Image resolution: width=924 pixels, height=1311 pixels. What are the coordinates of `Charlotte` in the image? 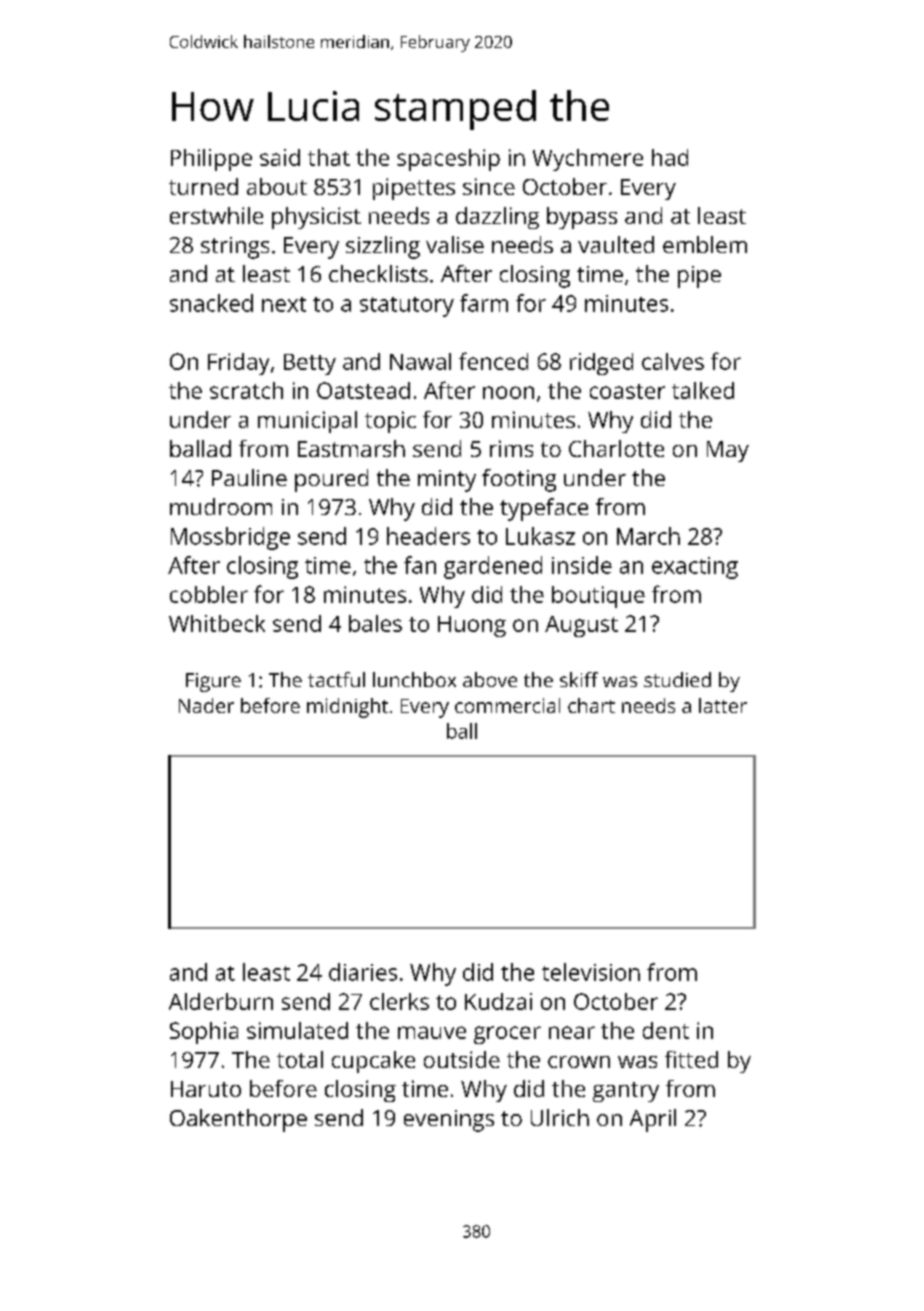 It's located at (616, 448).
